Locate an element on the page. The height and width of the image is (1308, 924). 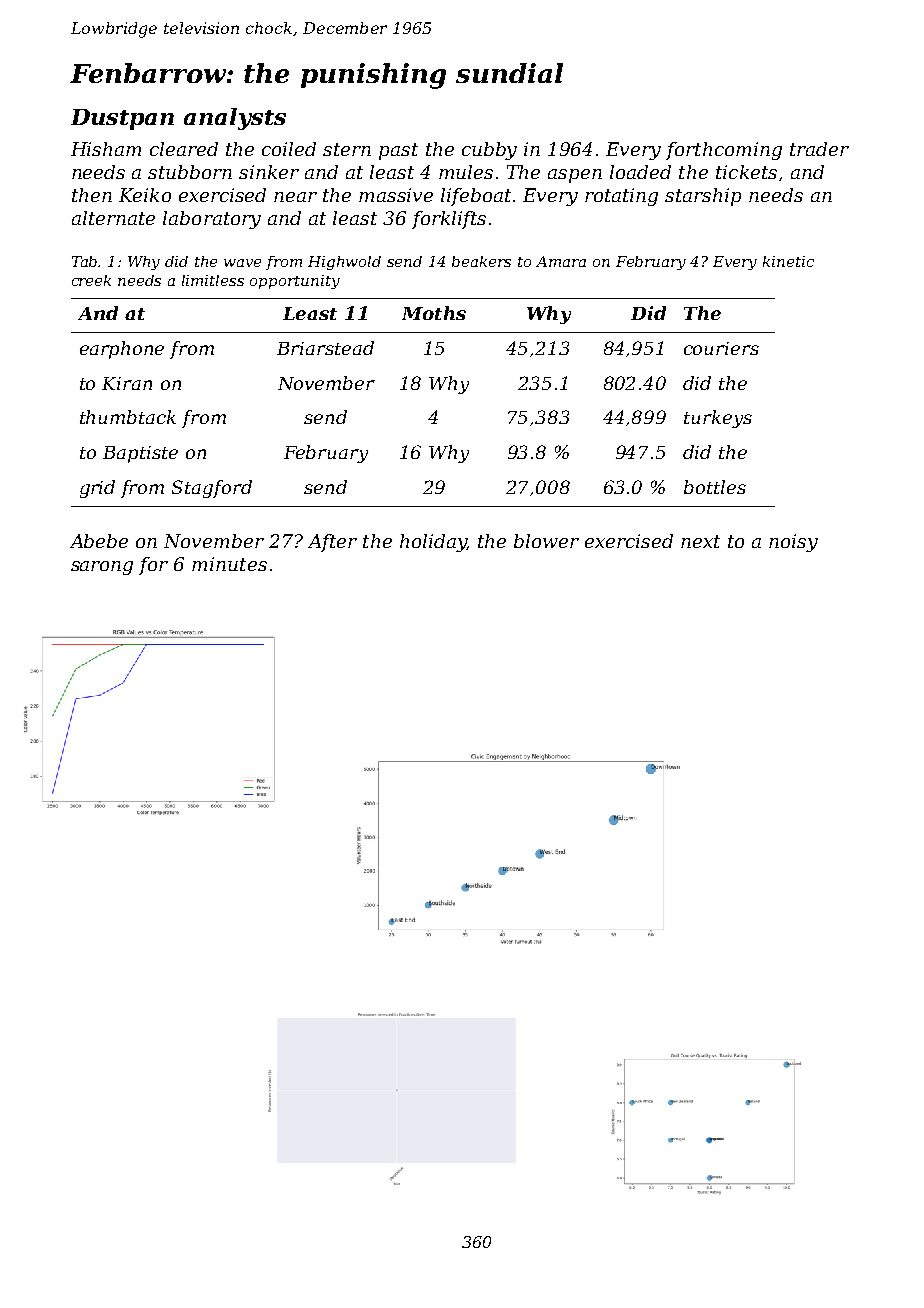
bottles is located at coordinates (715, 487).
